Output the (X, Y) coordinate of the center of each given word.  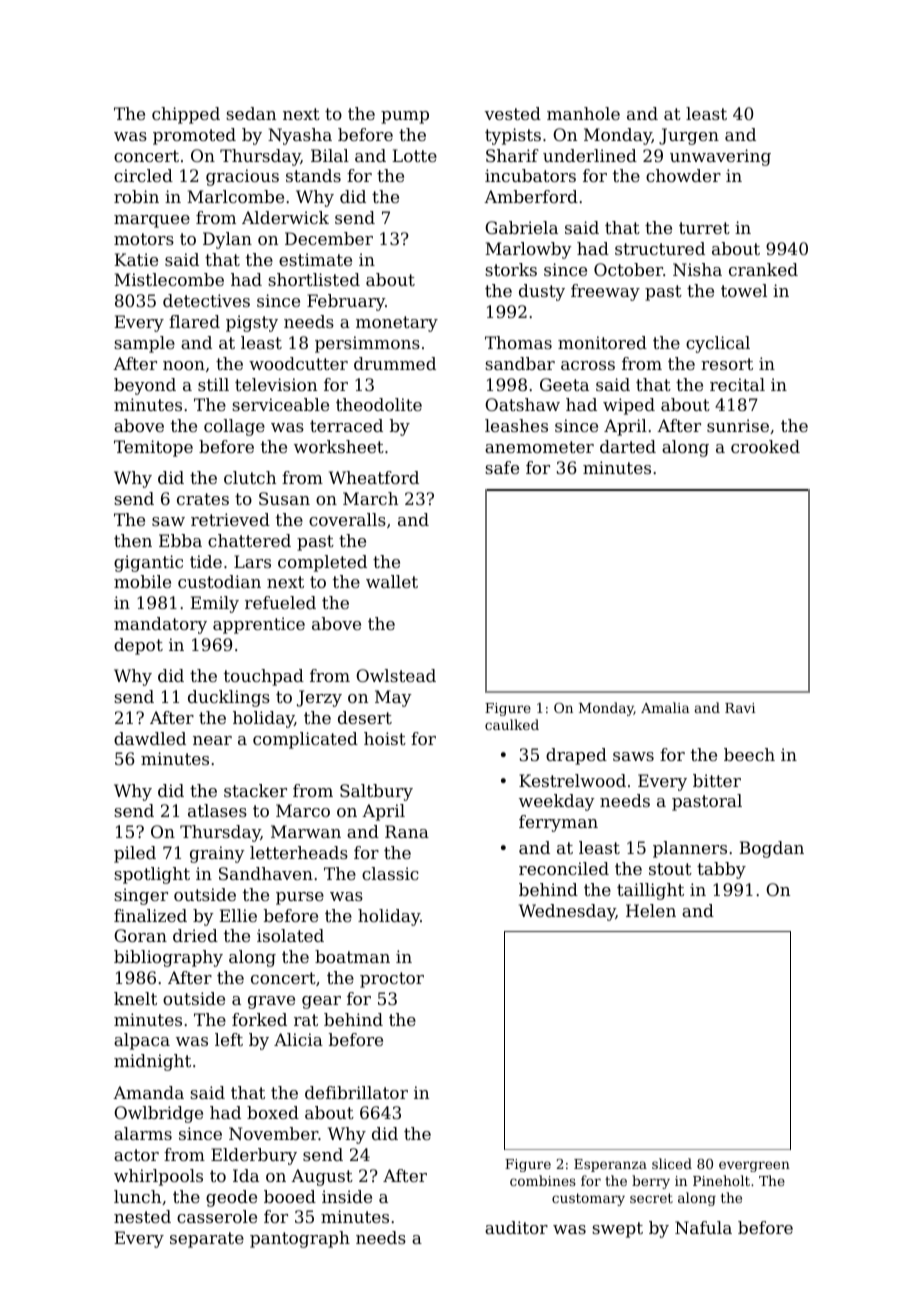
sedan (251, 113)
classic (390, 873)
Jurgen (689, 136)
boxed (273, 1112)
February (346, 302)
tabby (721, 870)
